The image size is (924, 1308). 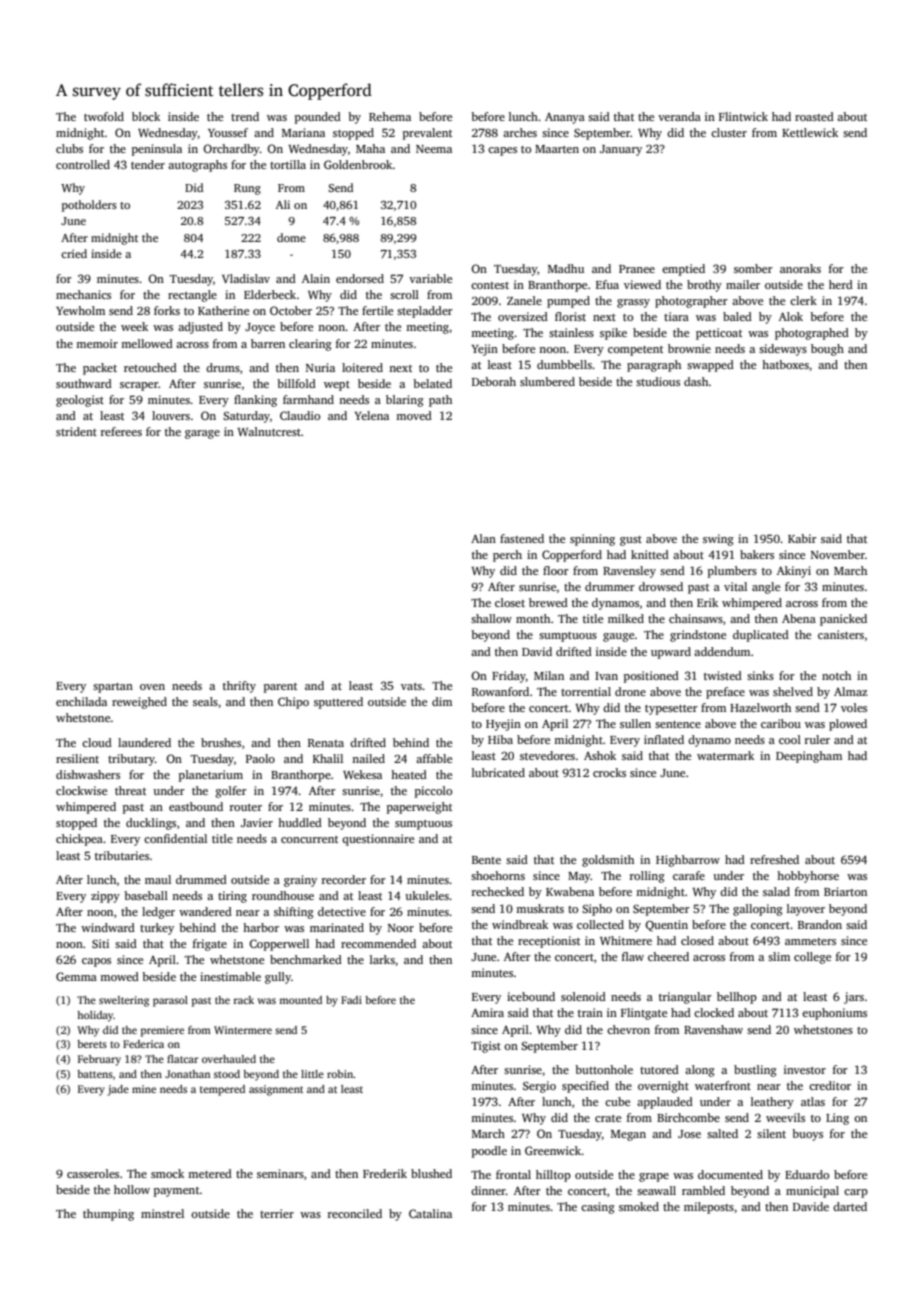 What do you see at coordinates (162, 1213) in the screenshot?
I see `minstrel` at bounding box center [162, 1213].
